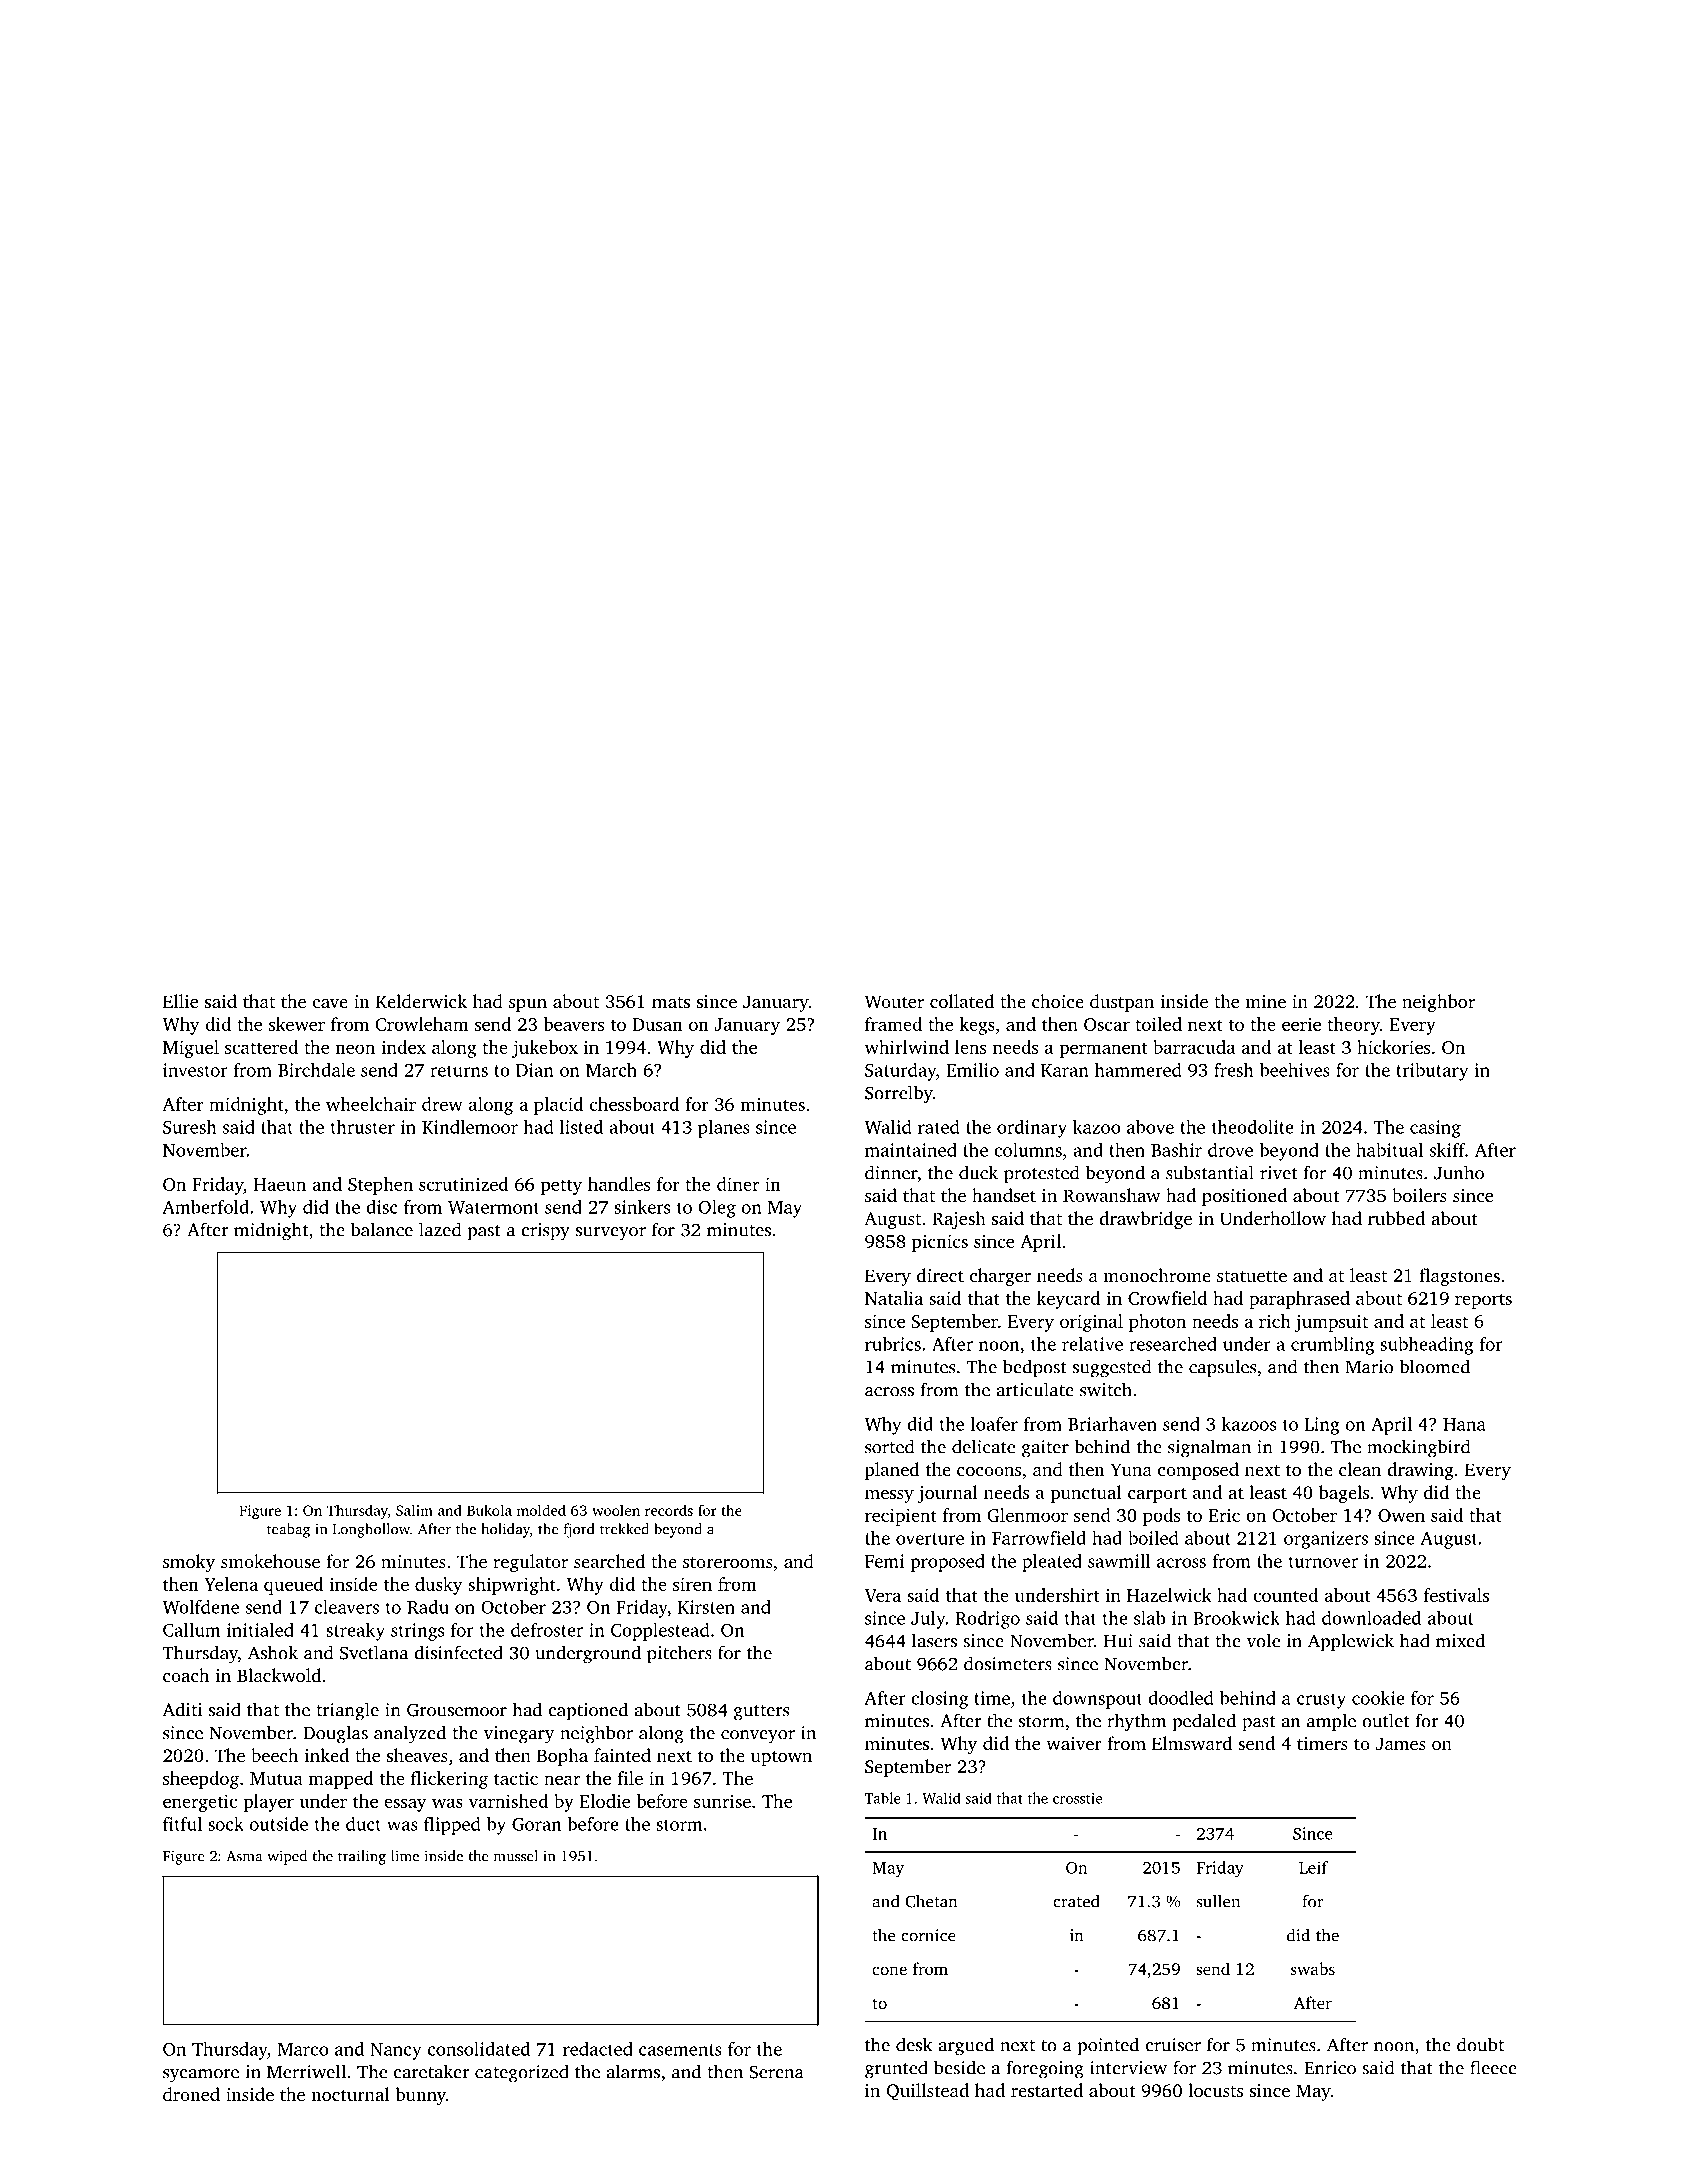 The width and height of the image is (1683, 2178). Describe the element at coordinates (459, 1071) in the image. I see `returns` at that location.
